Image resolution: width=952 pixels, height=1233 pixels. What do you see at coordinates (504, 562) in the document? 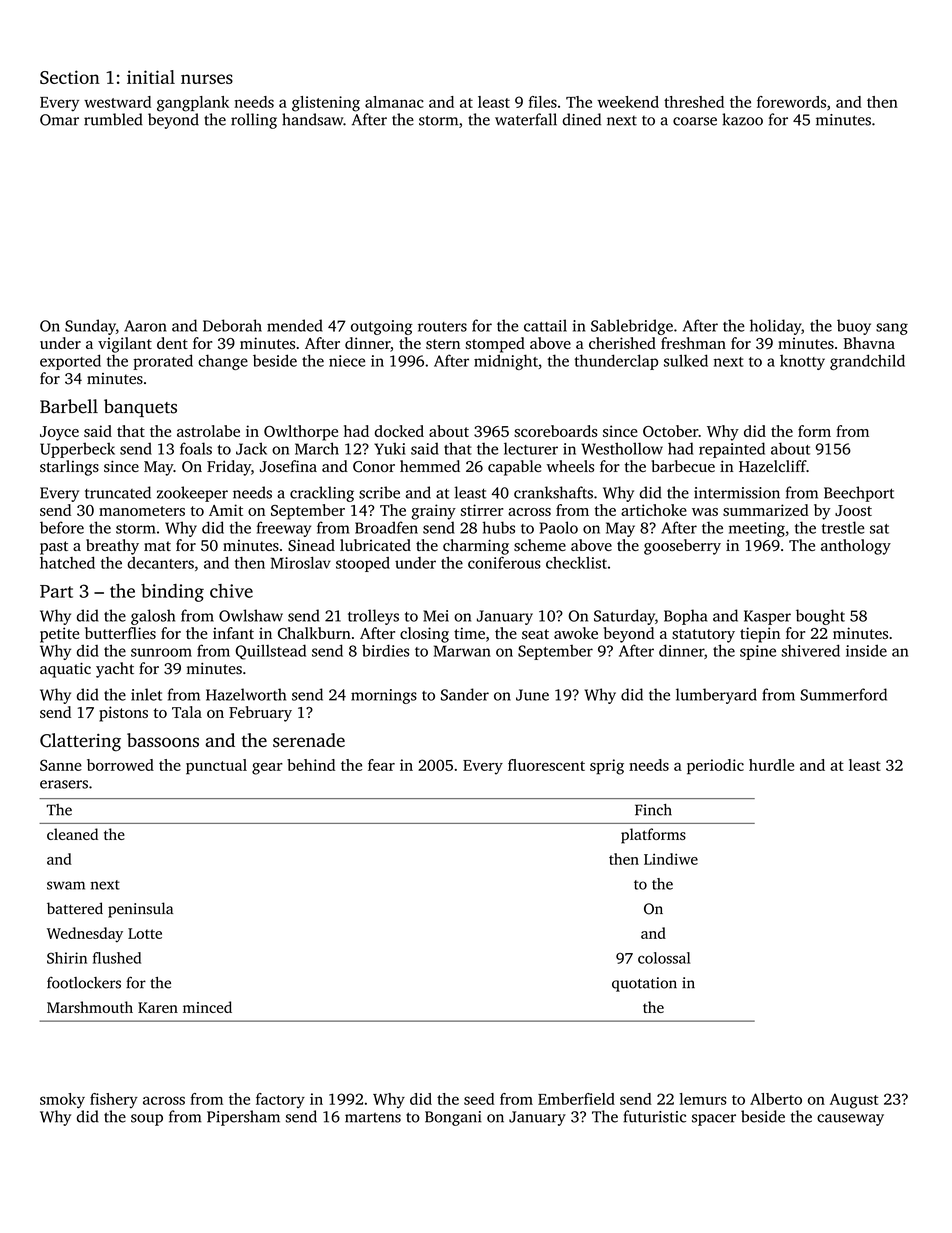
I see `coniferous` at bounding box center [504, 562].
